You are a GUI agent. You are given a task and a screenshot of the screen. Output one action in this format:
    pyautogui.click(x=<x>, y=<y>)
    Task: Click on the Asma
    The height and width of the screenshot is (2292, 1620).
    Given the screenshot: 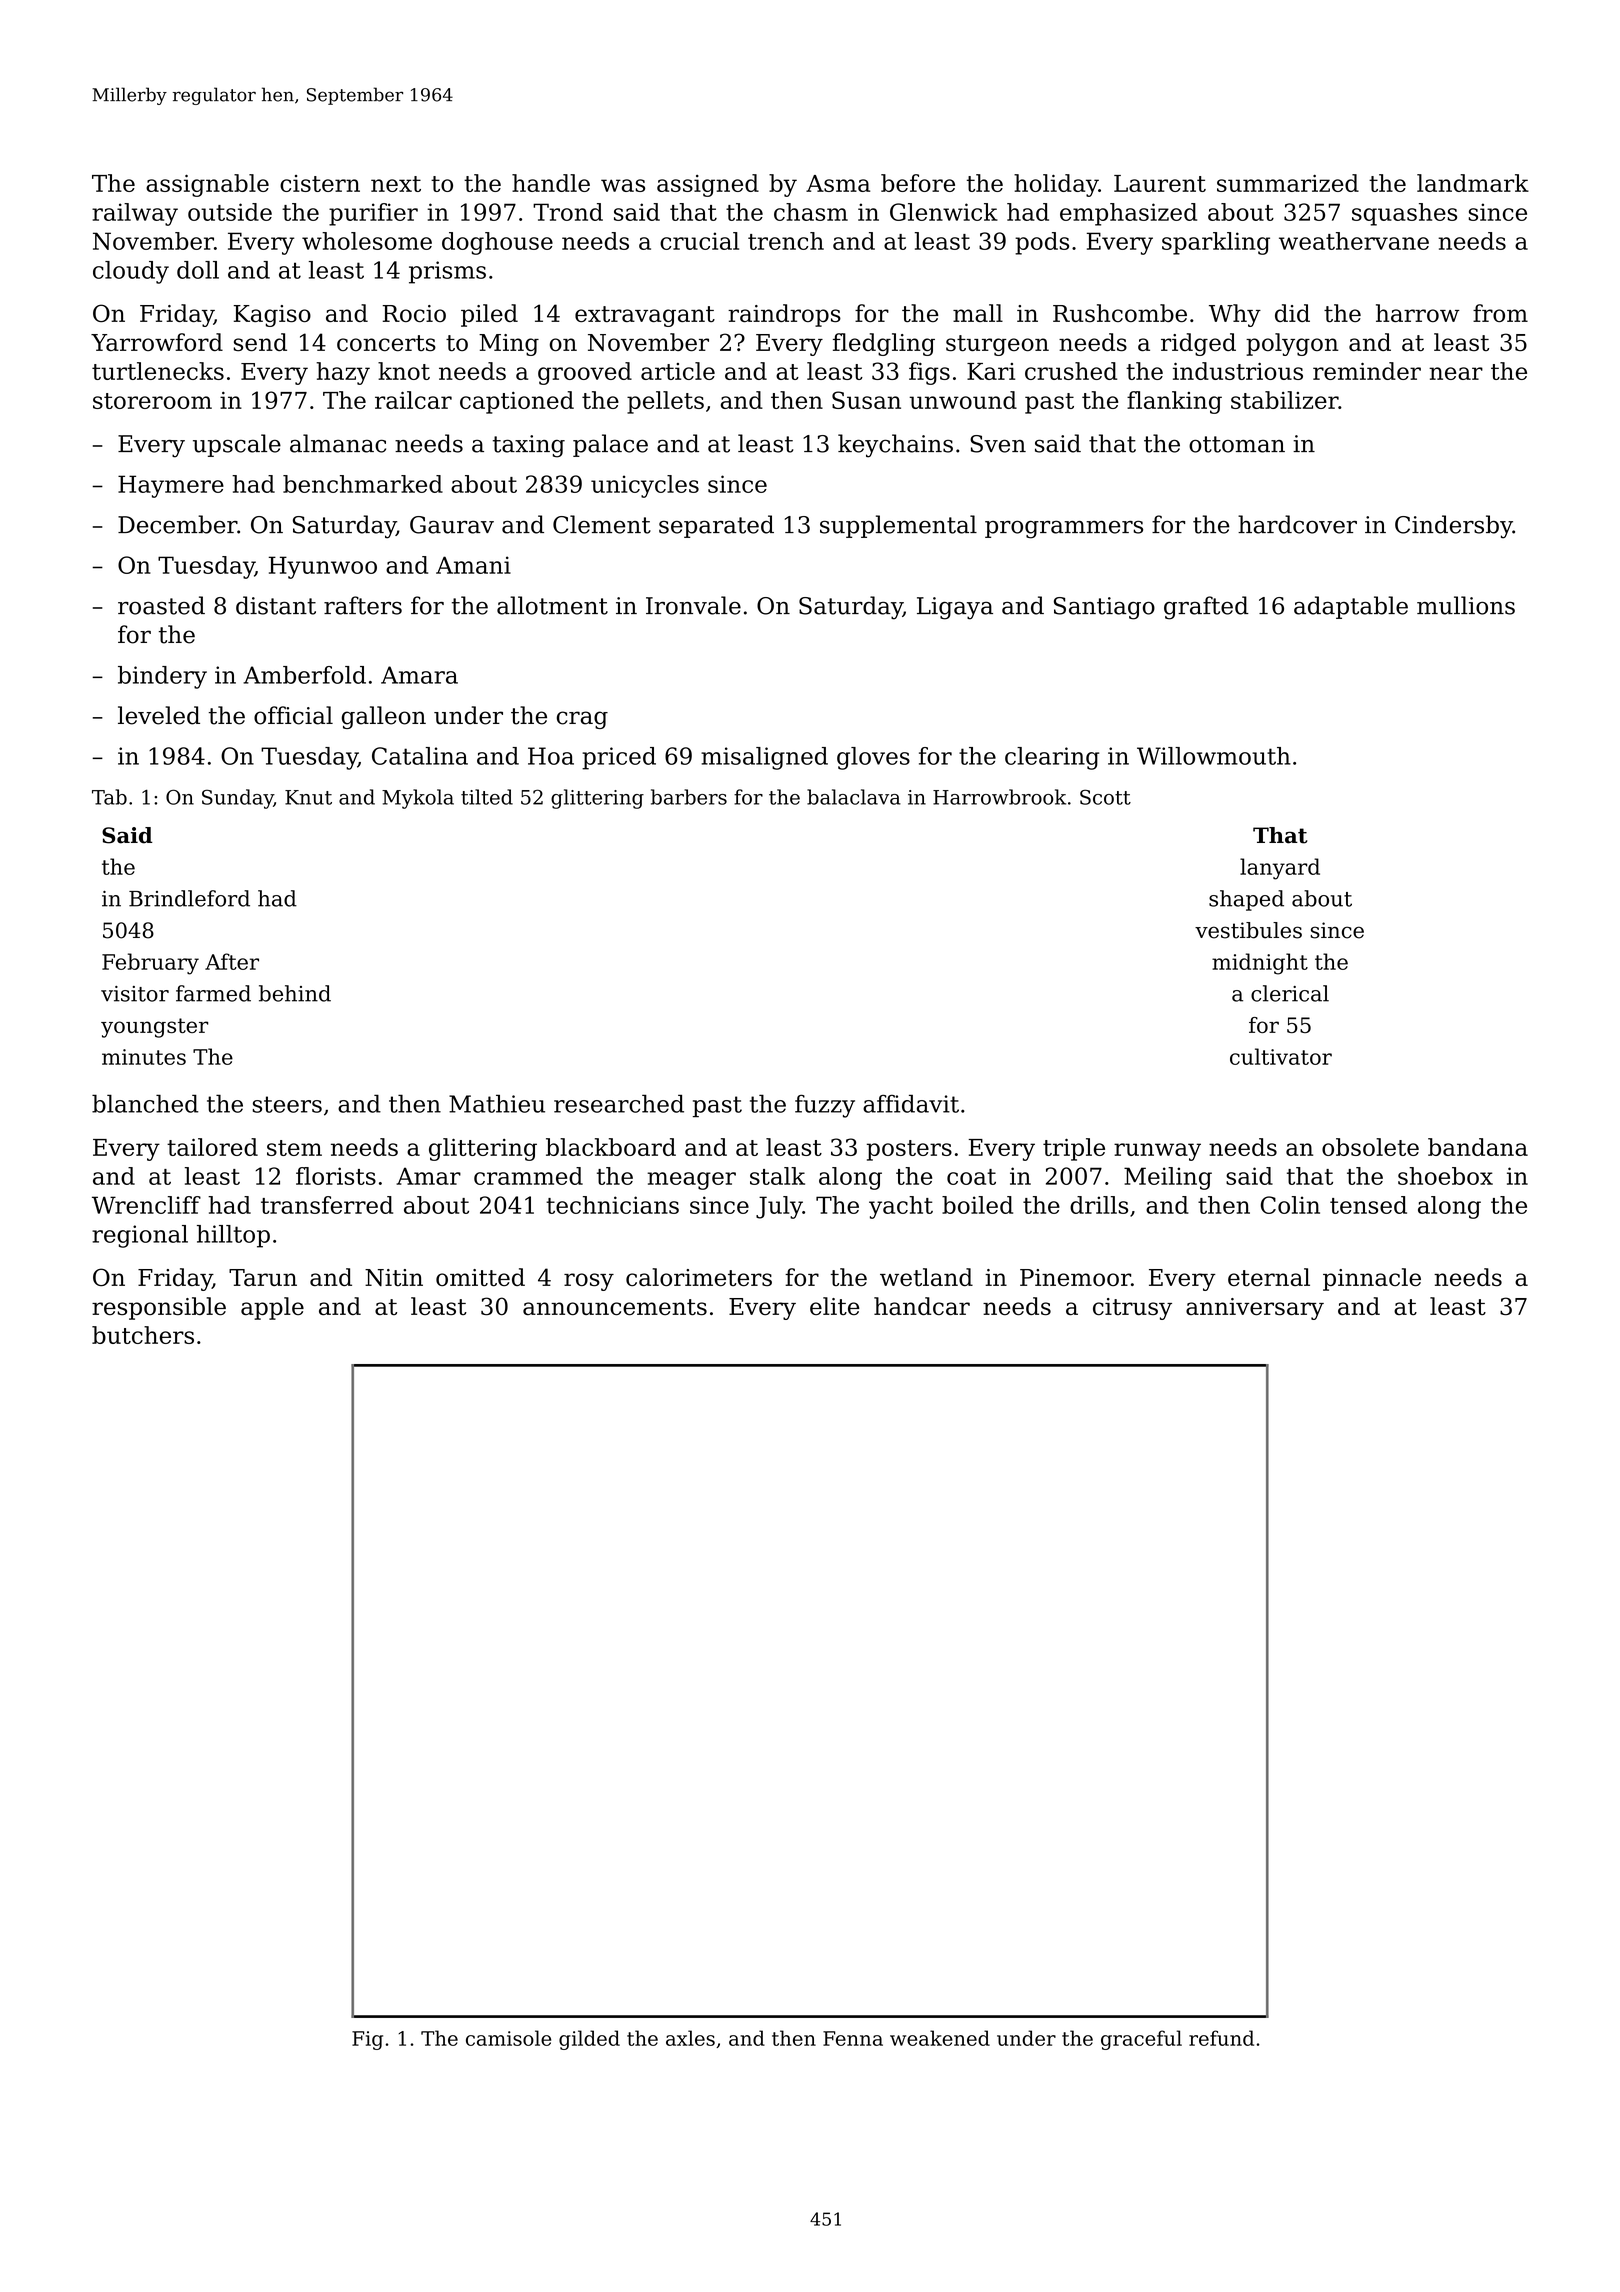 What is the action you would take?
    pyautogui.click(x=838, y=183)
